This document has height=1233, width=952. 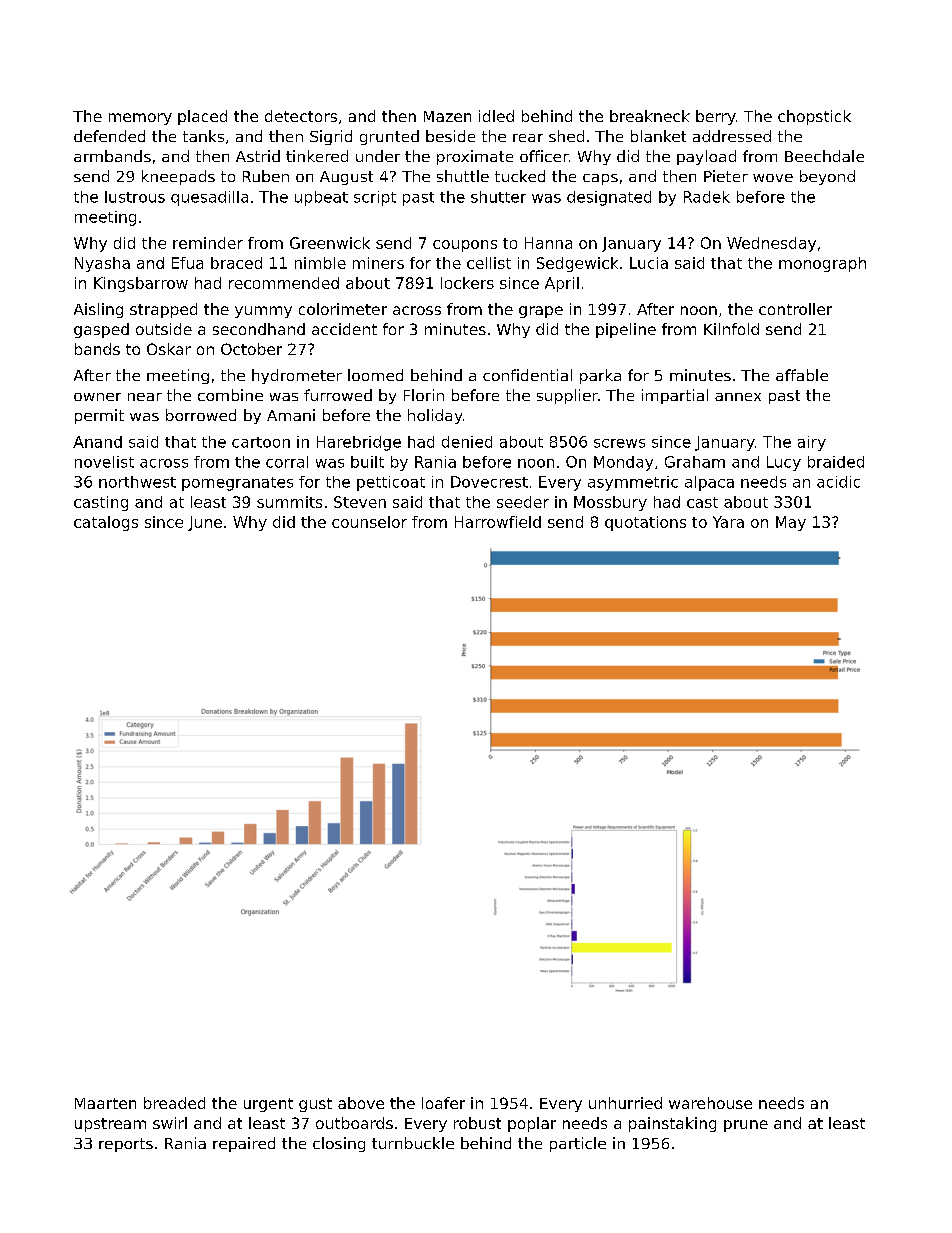 I want to click on counselor, so click(x=369, y=522).
